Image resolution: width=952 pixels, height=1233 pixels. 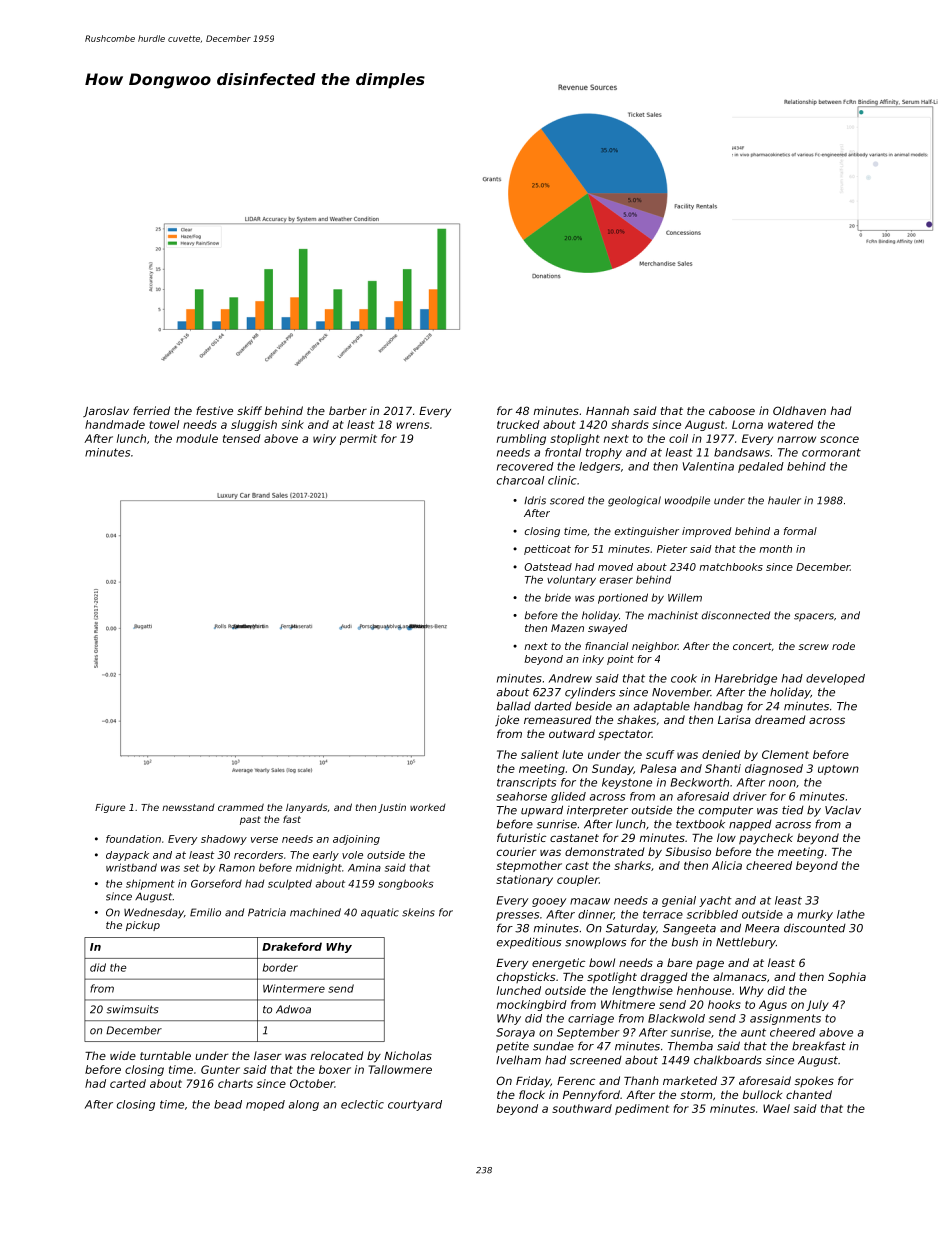 What do you see at coordinates (356, 840) in the screenshot?
I see `adjoining` at bounding box center [356, 840].
